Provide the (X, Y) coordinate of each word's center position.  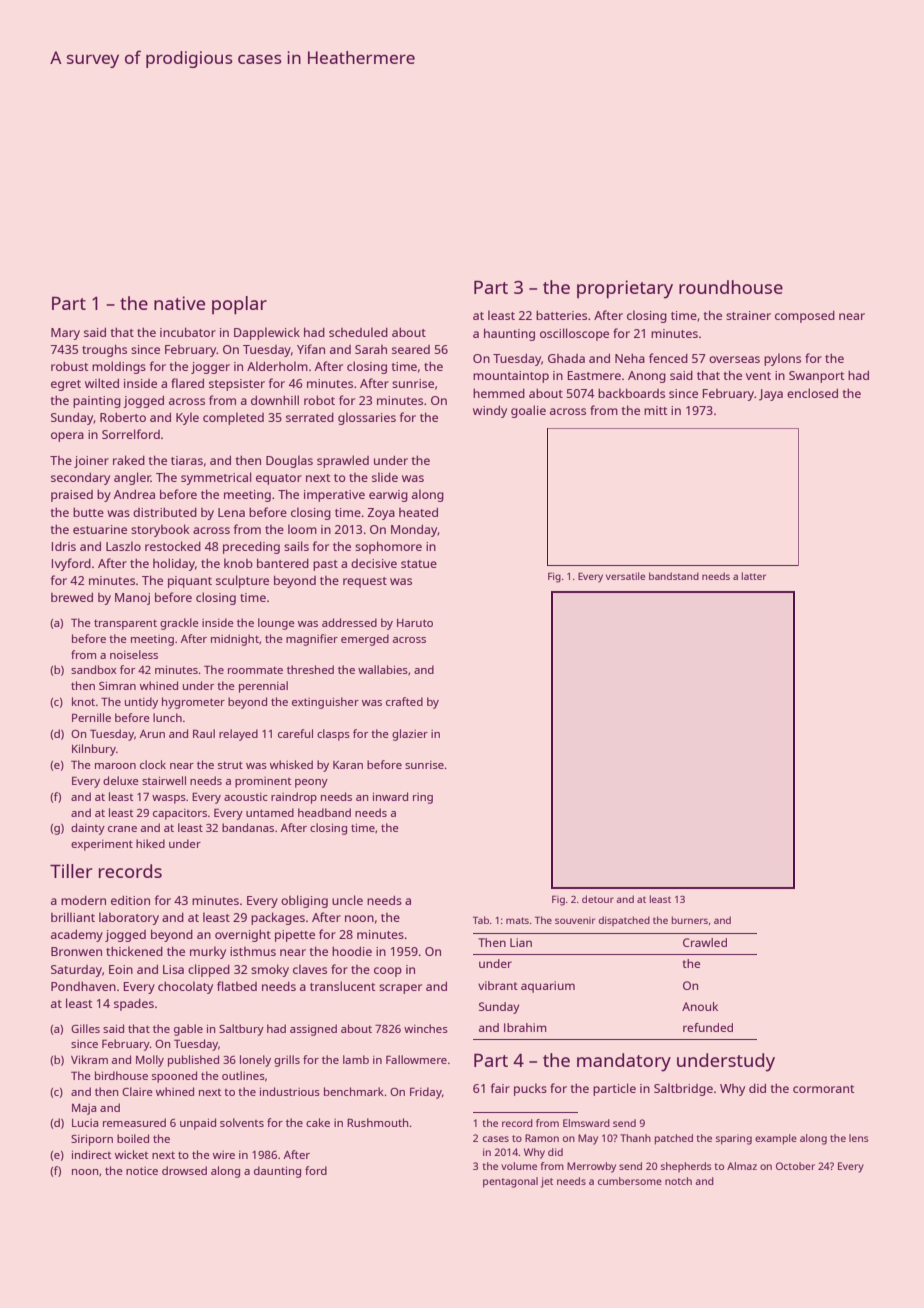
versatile (625, 576)
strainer (748, 315)
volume (519, 1166)
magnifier (312, 640)
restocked (173, 546)
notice (142, 1171)
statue (419, 564)
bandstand (674, 576)
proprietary (625, 289)
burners (690, 920)
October (795, 1166)
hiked (150, 843)
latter (754, 576)
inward (390, 796)
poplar (239, 305)
